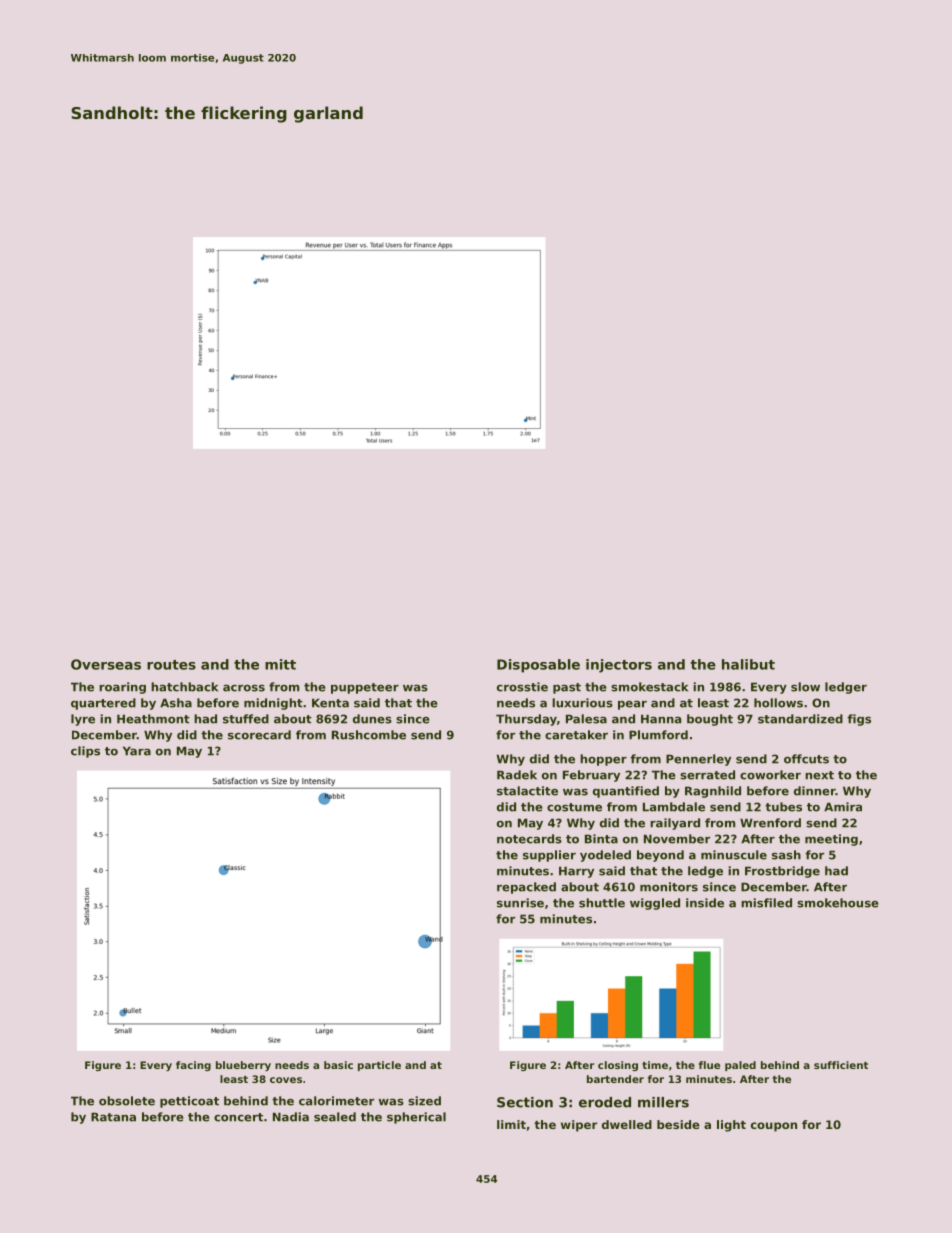 The height and width of the screenshot is (1233, 952). I want to click on limit, so click(511, 1124).
